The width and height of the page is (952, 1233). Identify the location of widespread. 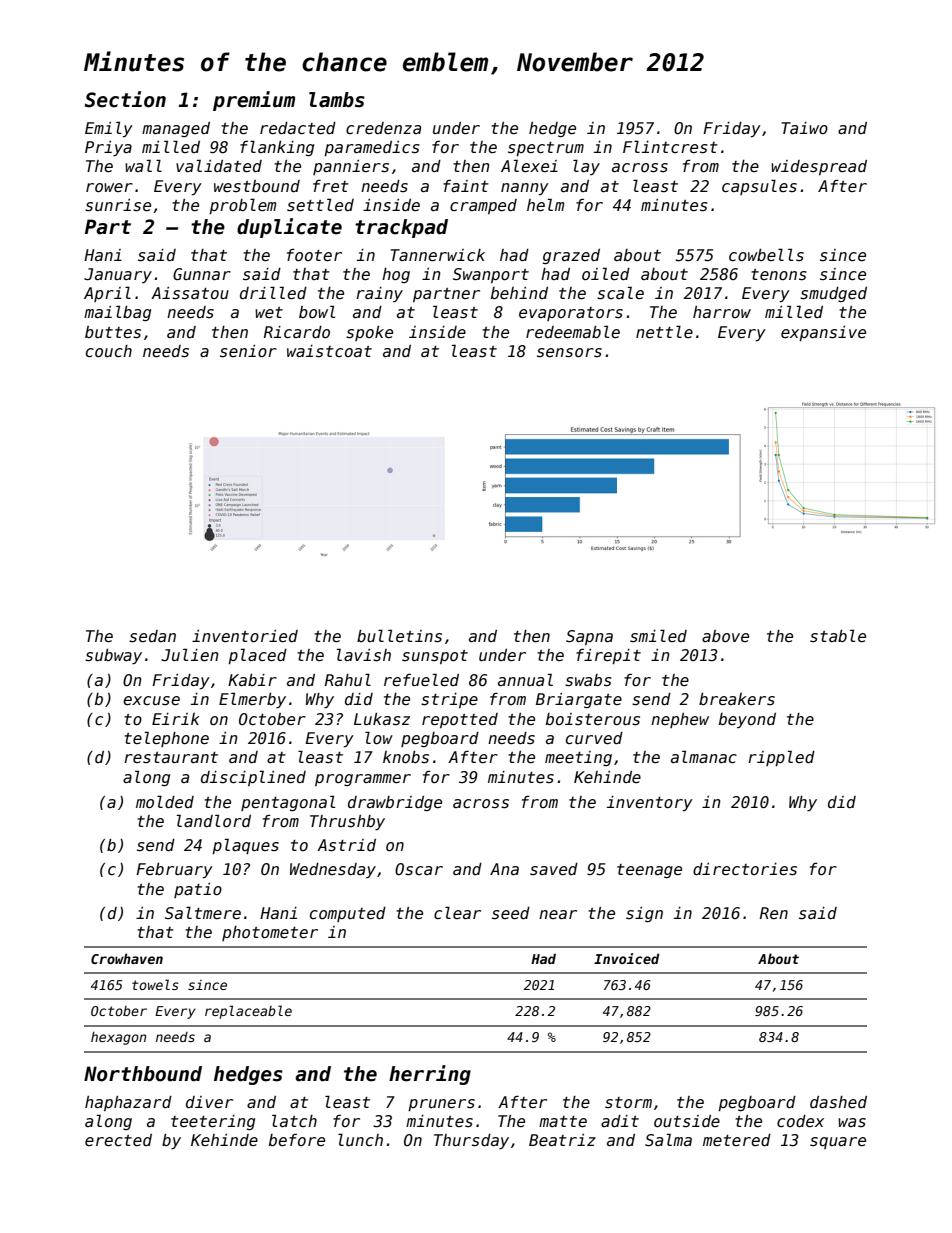
(819, 167).
